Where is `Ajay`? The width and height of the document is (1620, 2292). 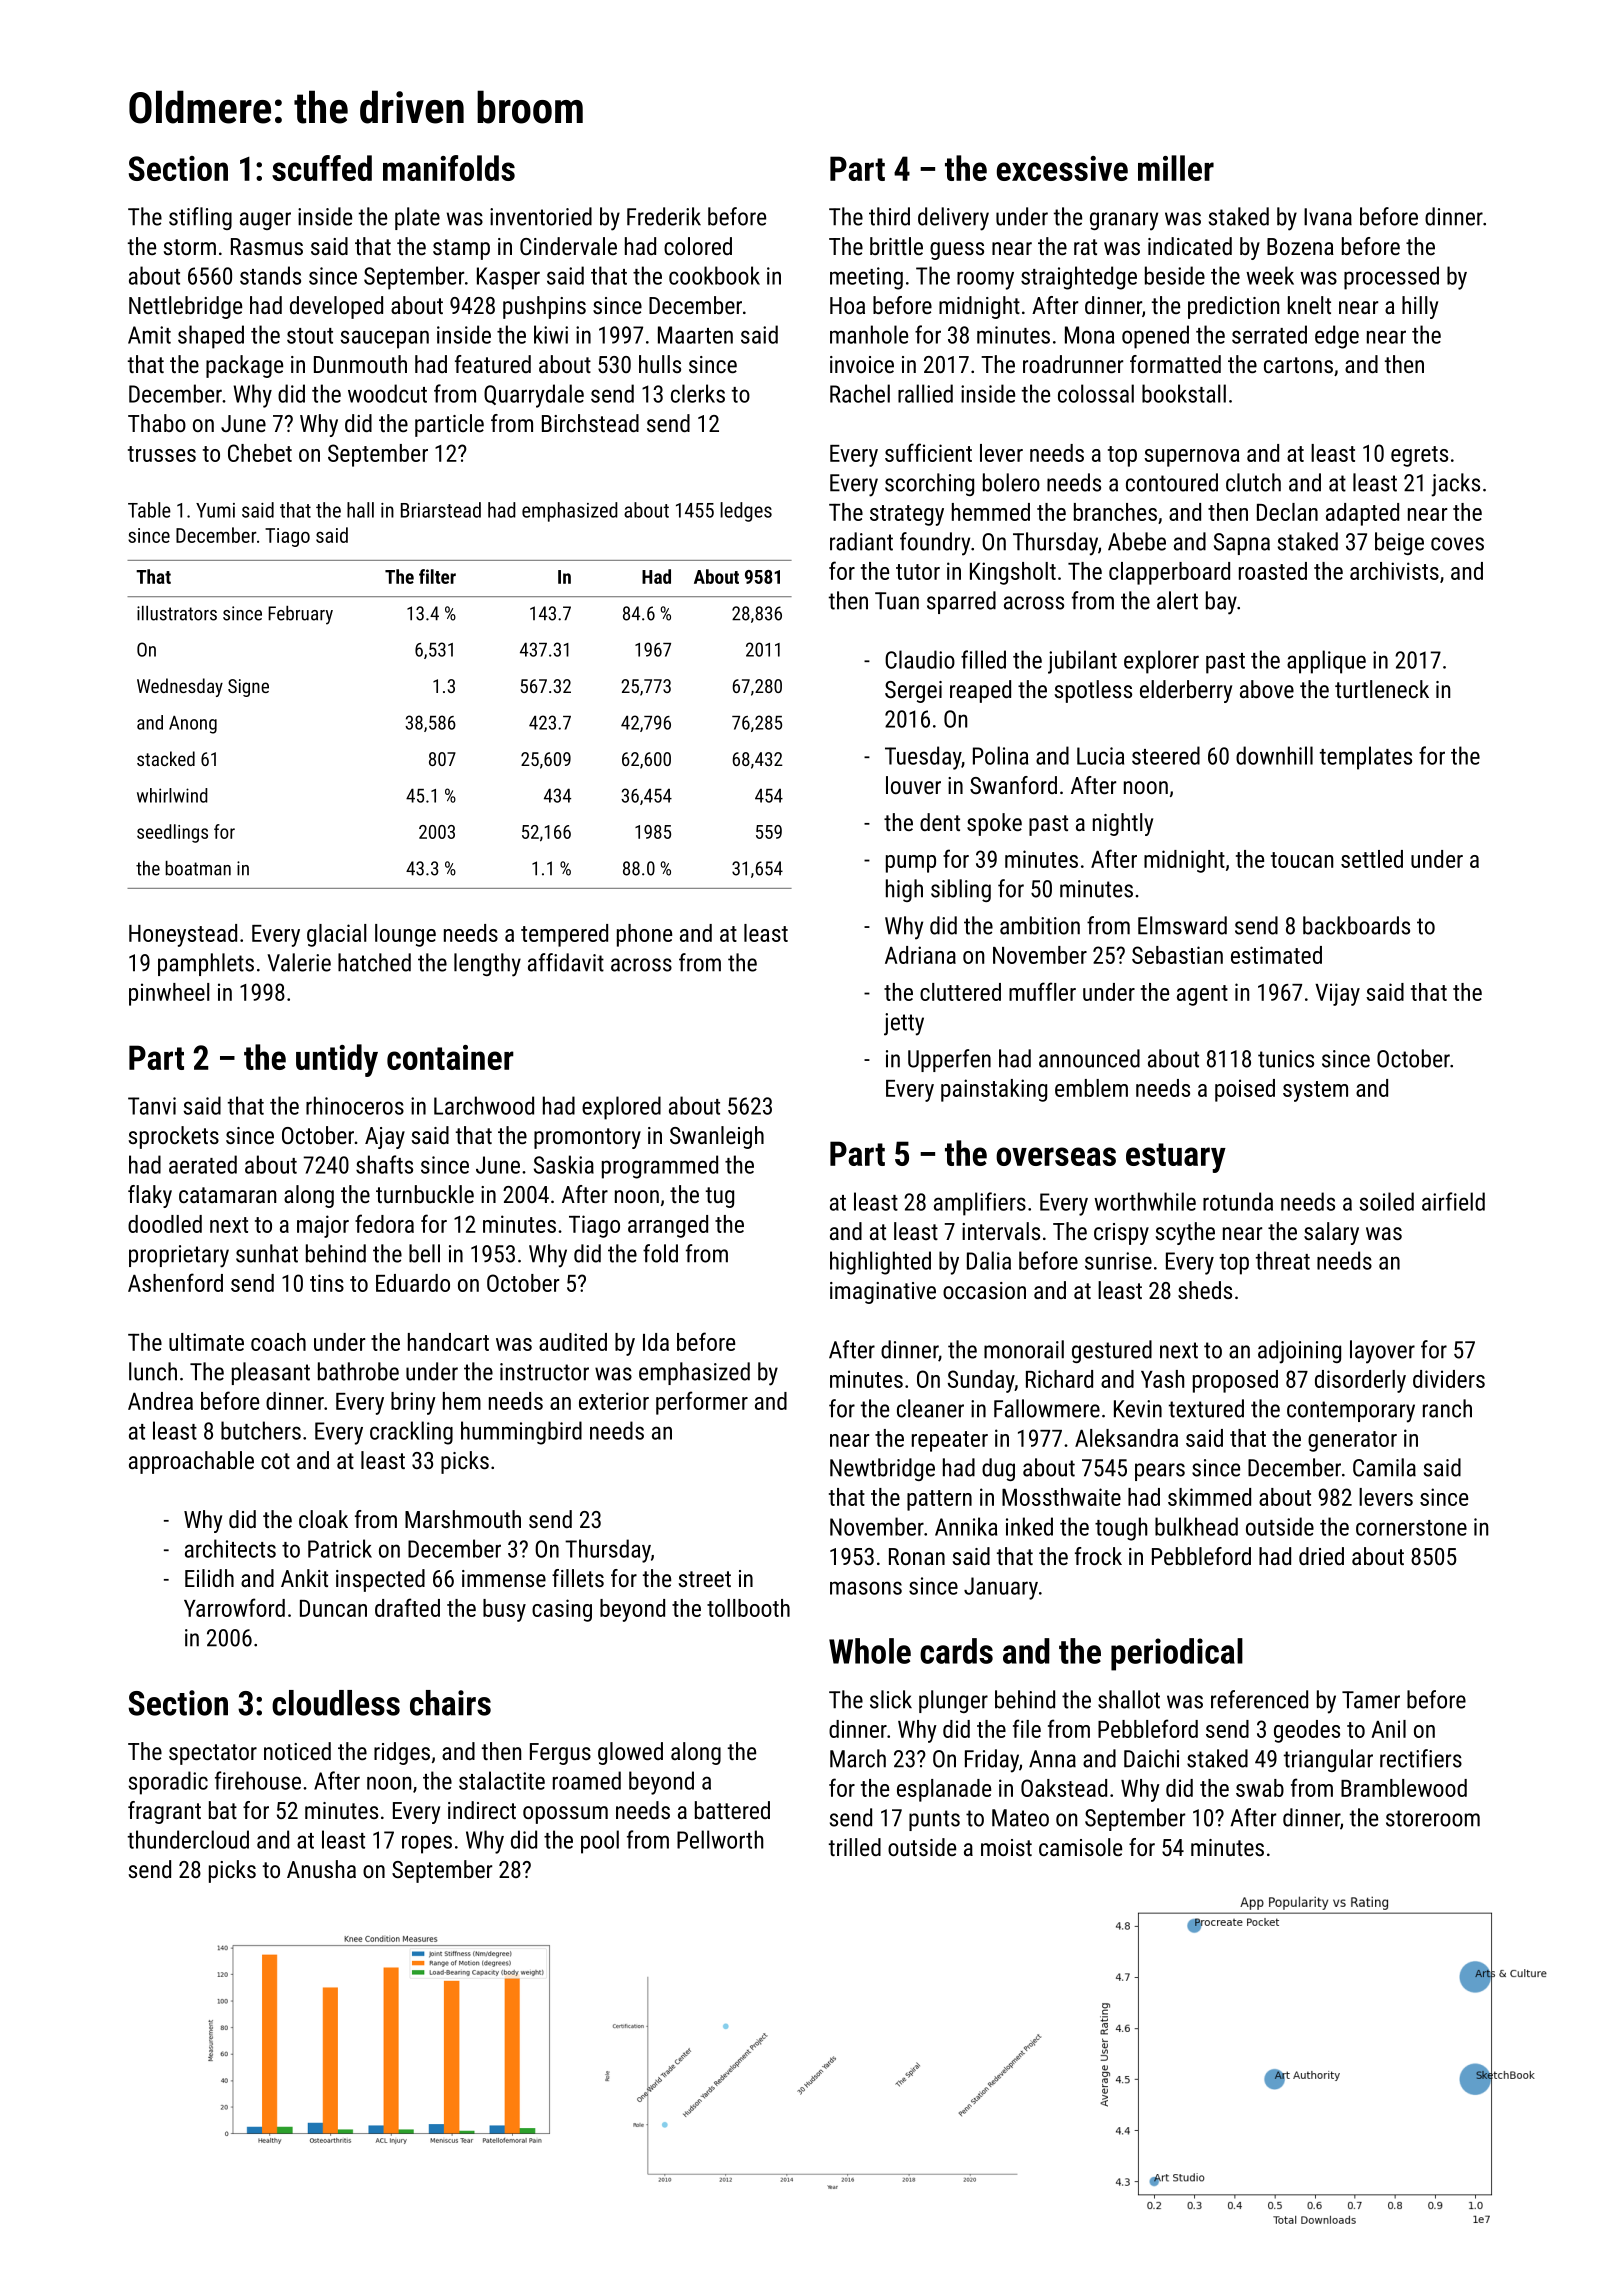 Ajay is located at coordinates (385, 1138).
